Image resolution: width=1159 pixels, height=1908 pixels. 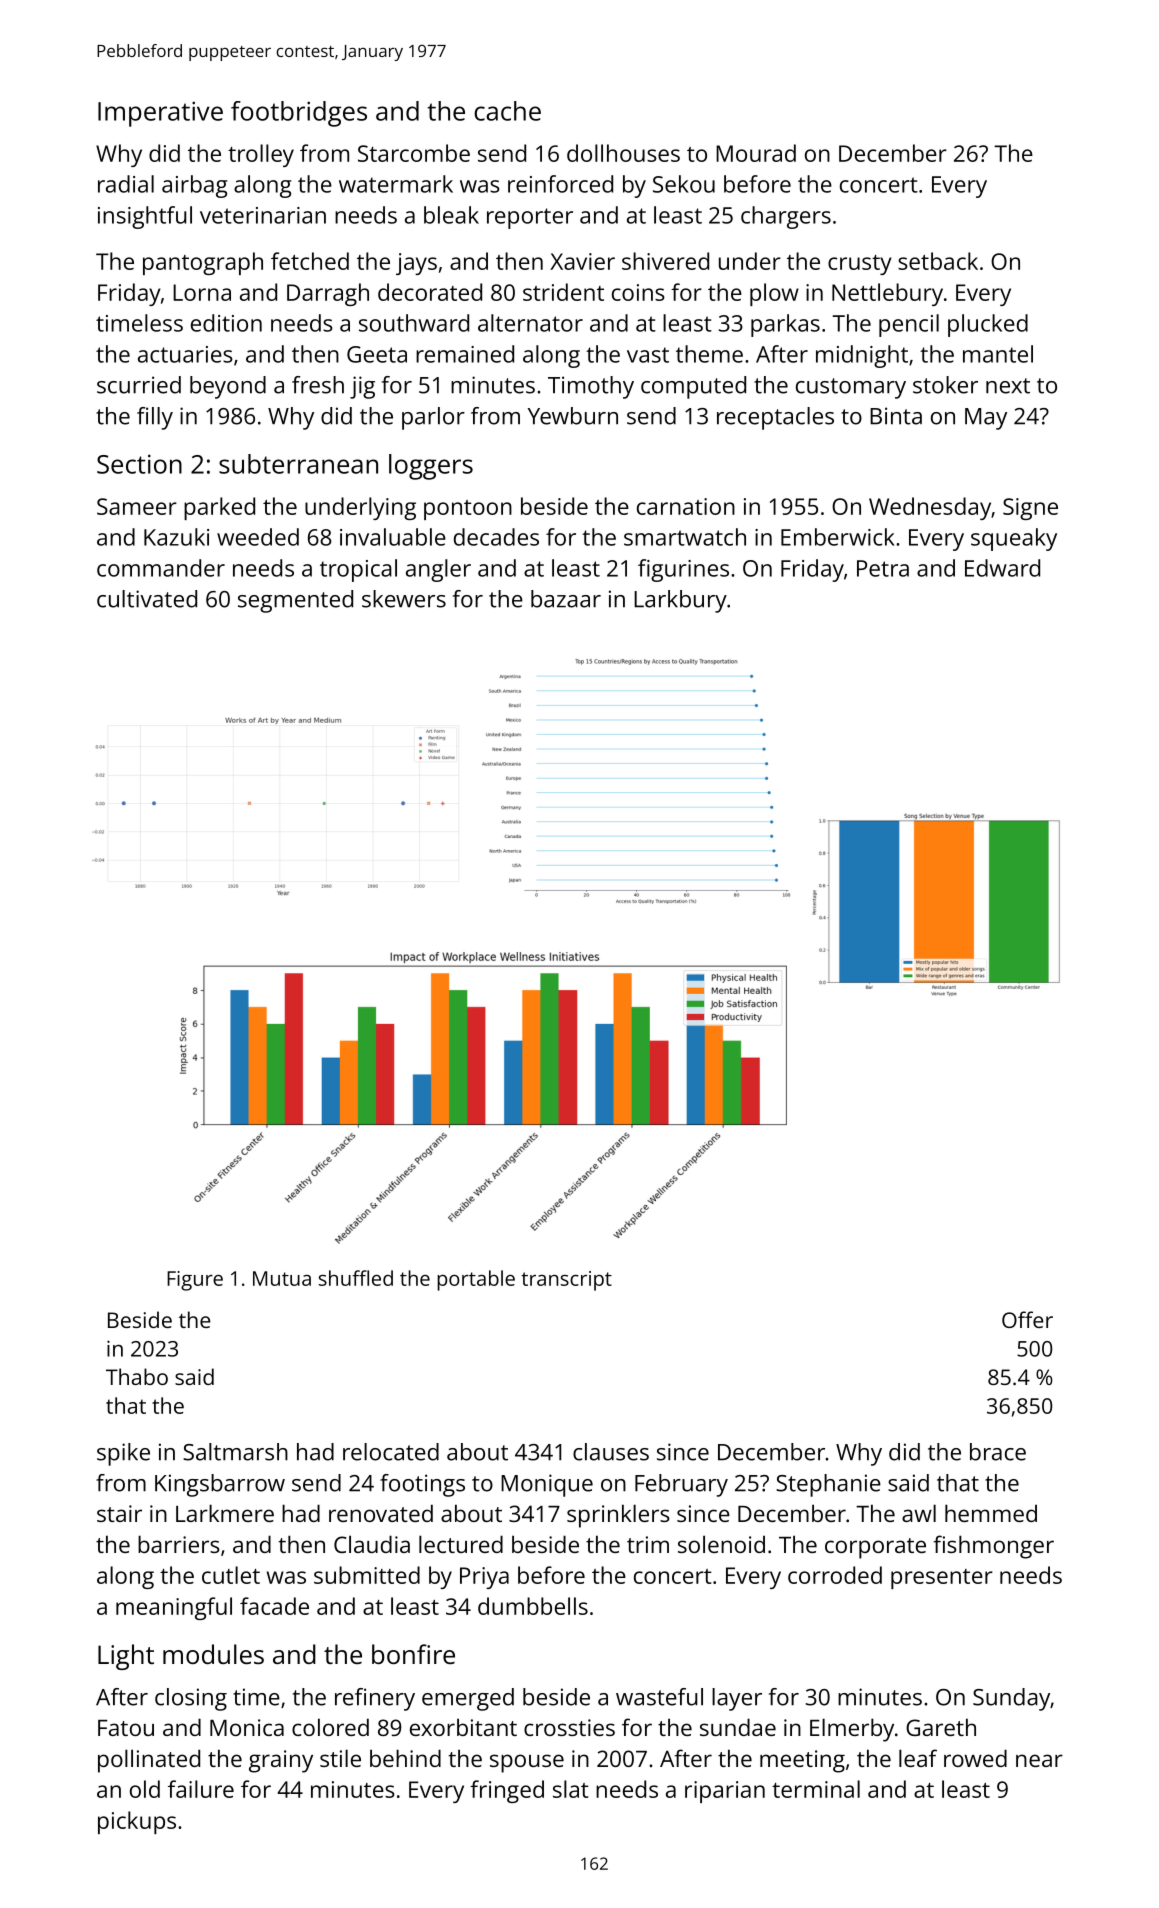 I want to click on Nettlebury, so click(x=887, y=294).
